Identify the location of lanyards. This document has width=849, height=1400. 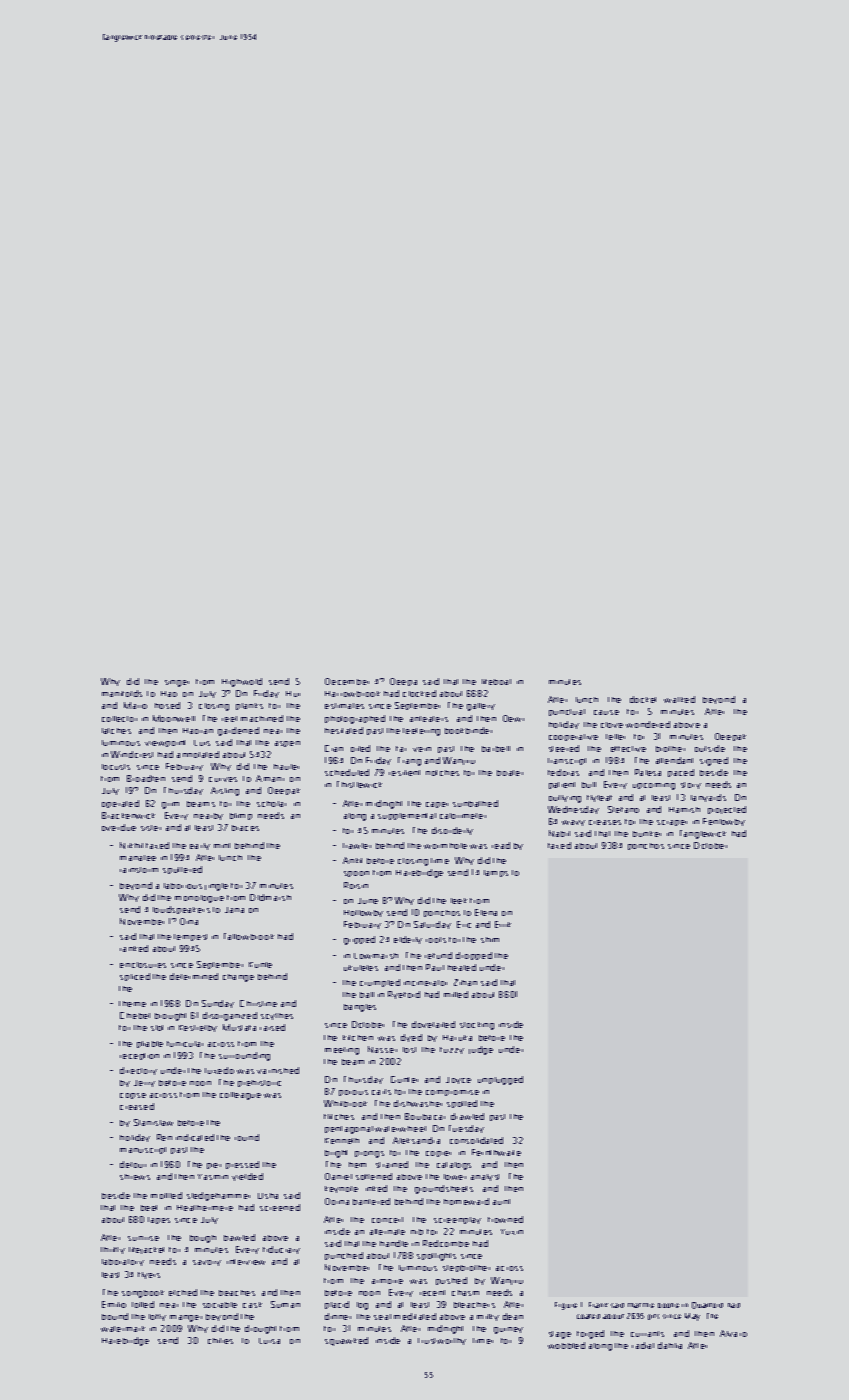
(708, 798).
